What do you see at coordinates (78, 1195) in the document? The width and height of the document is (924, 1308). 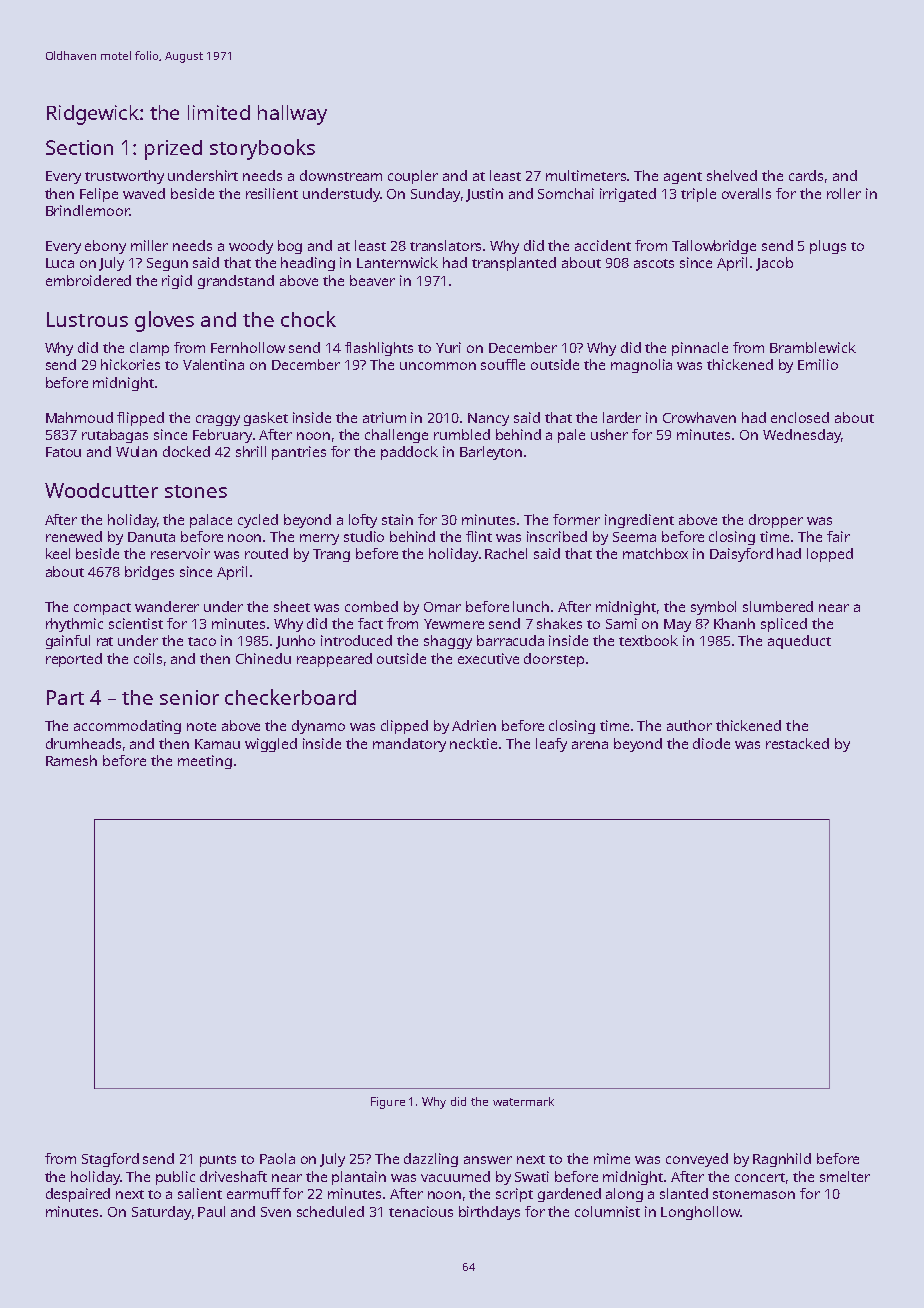 I see `despaired` at bounding box center [78, 1195].
